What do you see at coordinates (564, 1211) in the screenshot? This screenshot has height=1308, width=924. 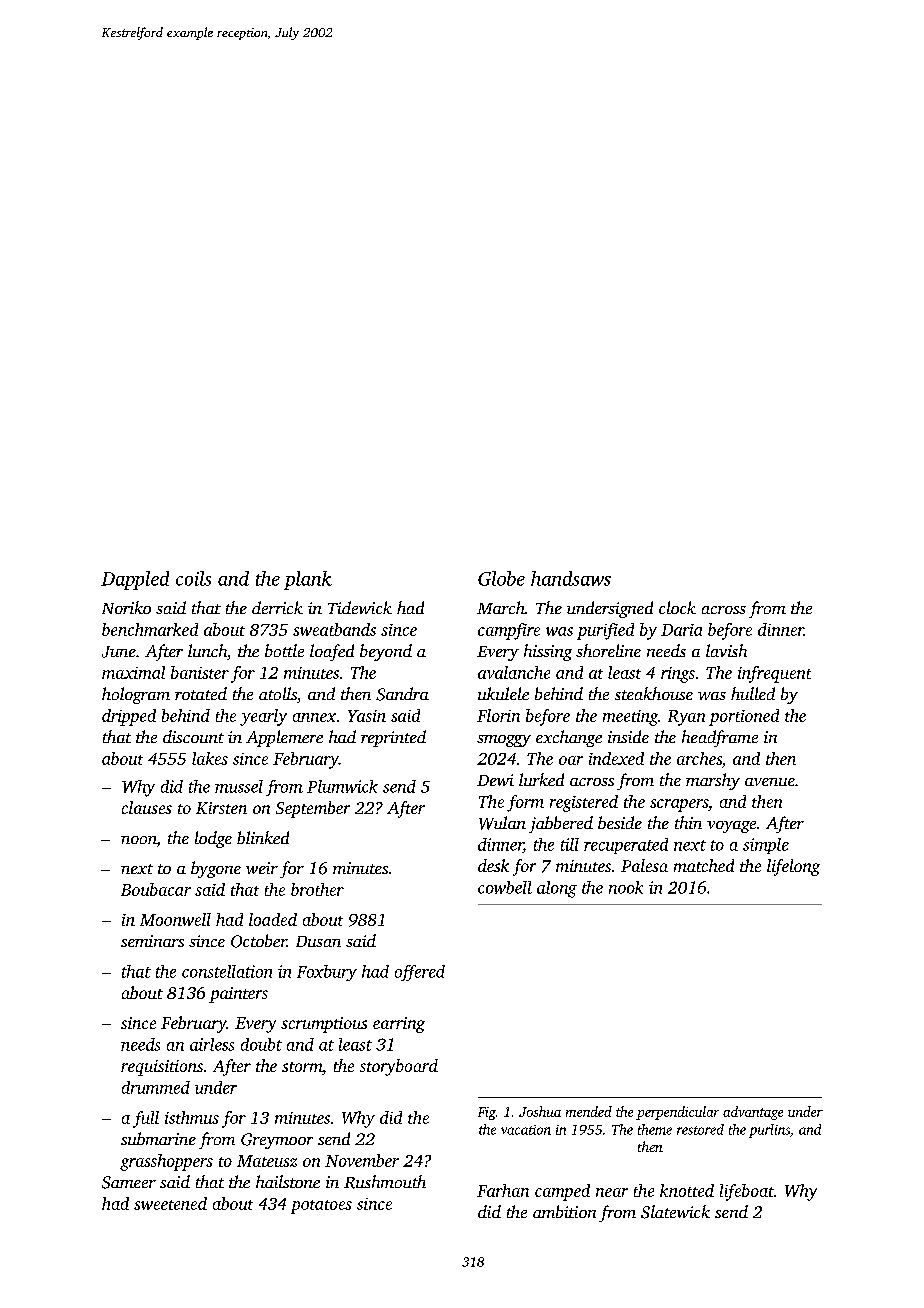 I see `ambition` at bounding box center [564, 1211].
